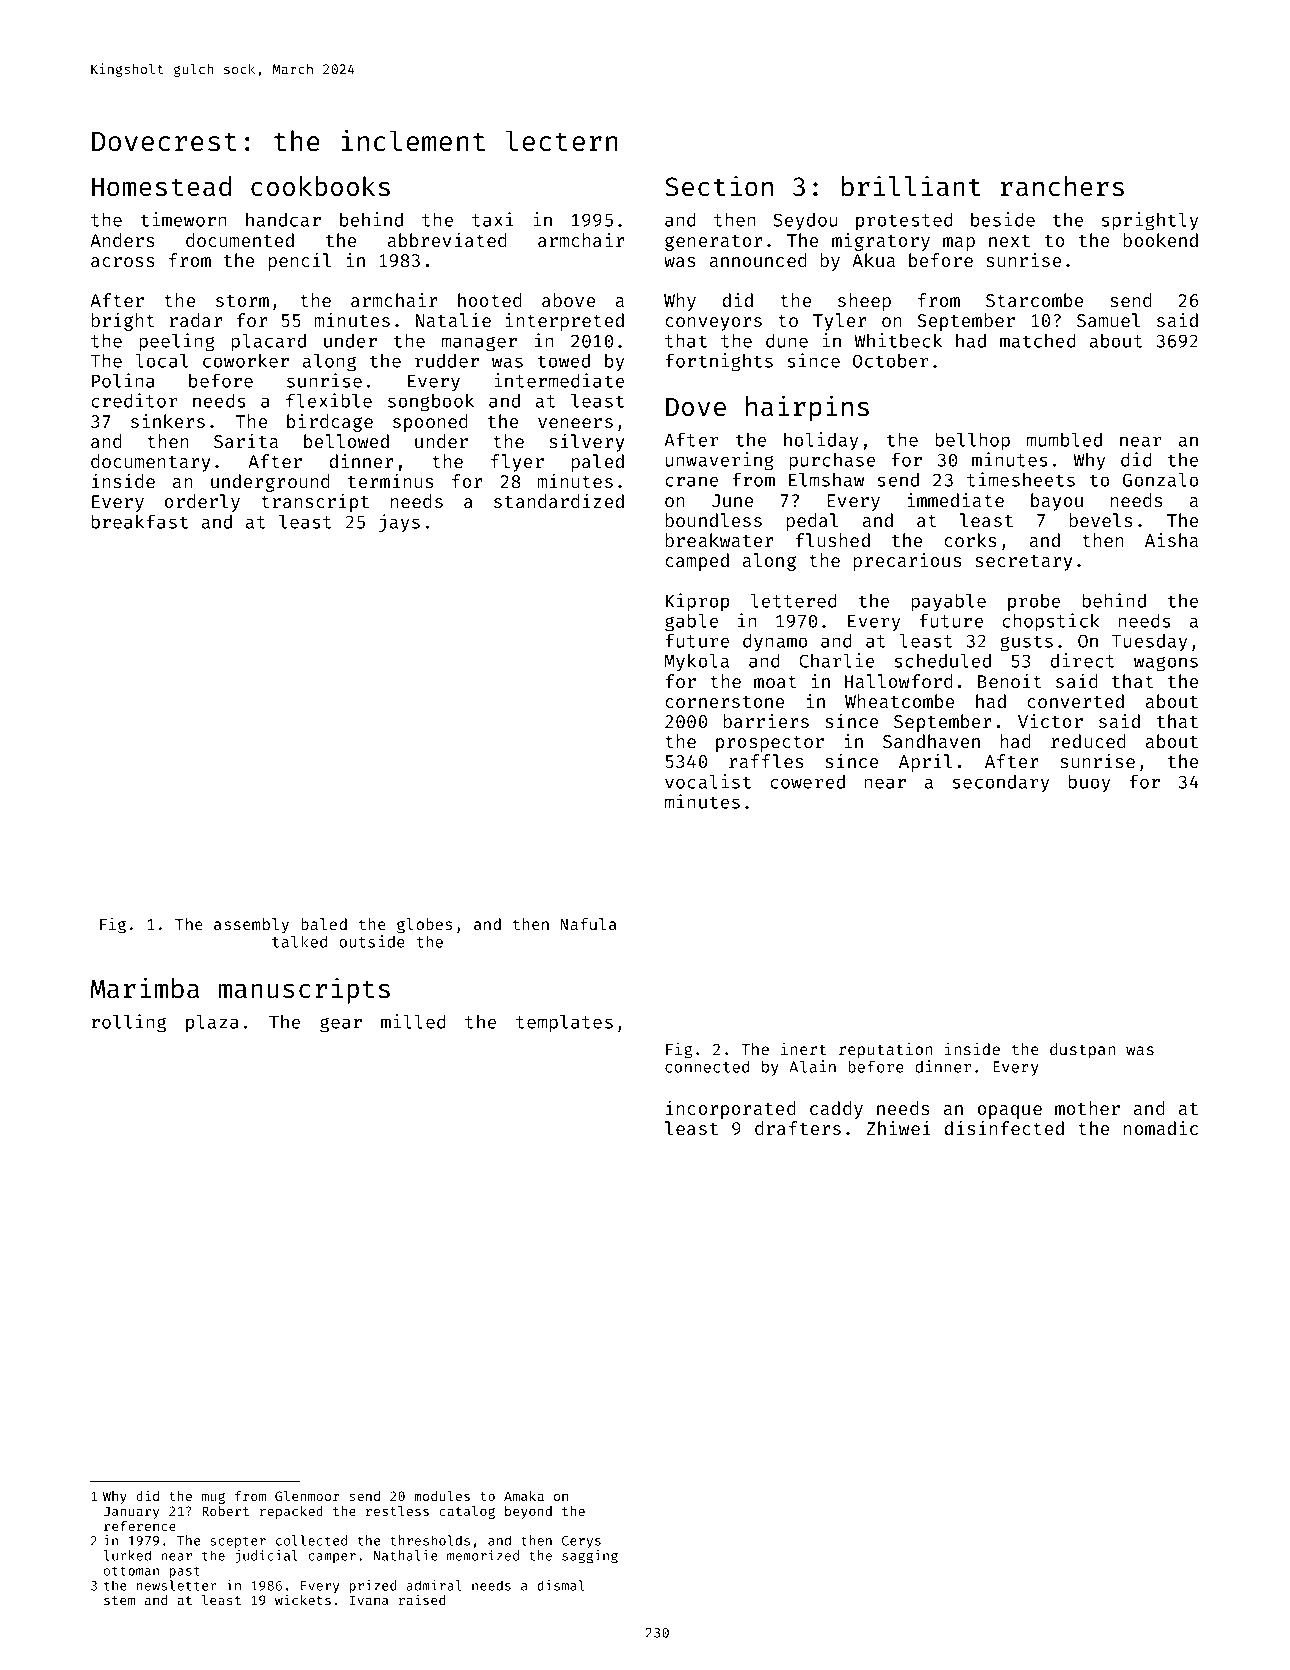 The width and height of the document is (1290, 1670). I want to click on taxi, so click(493, 219).
